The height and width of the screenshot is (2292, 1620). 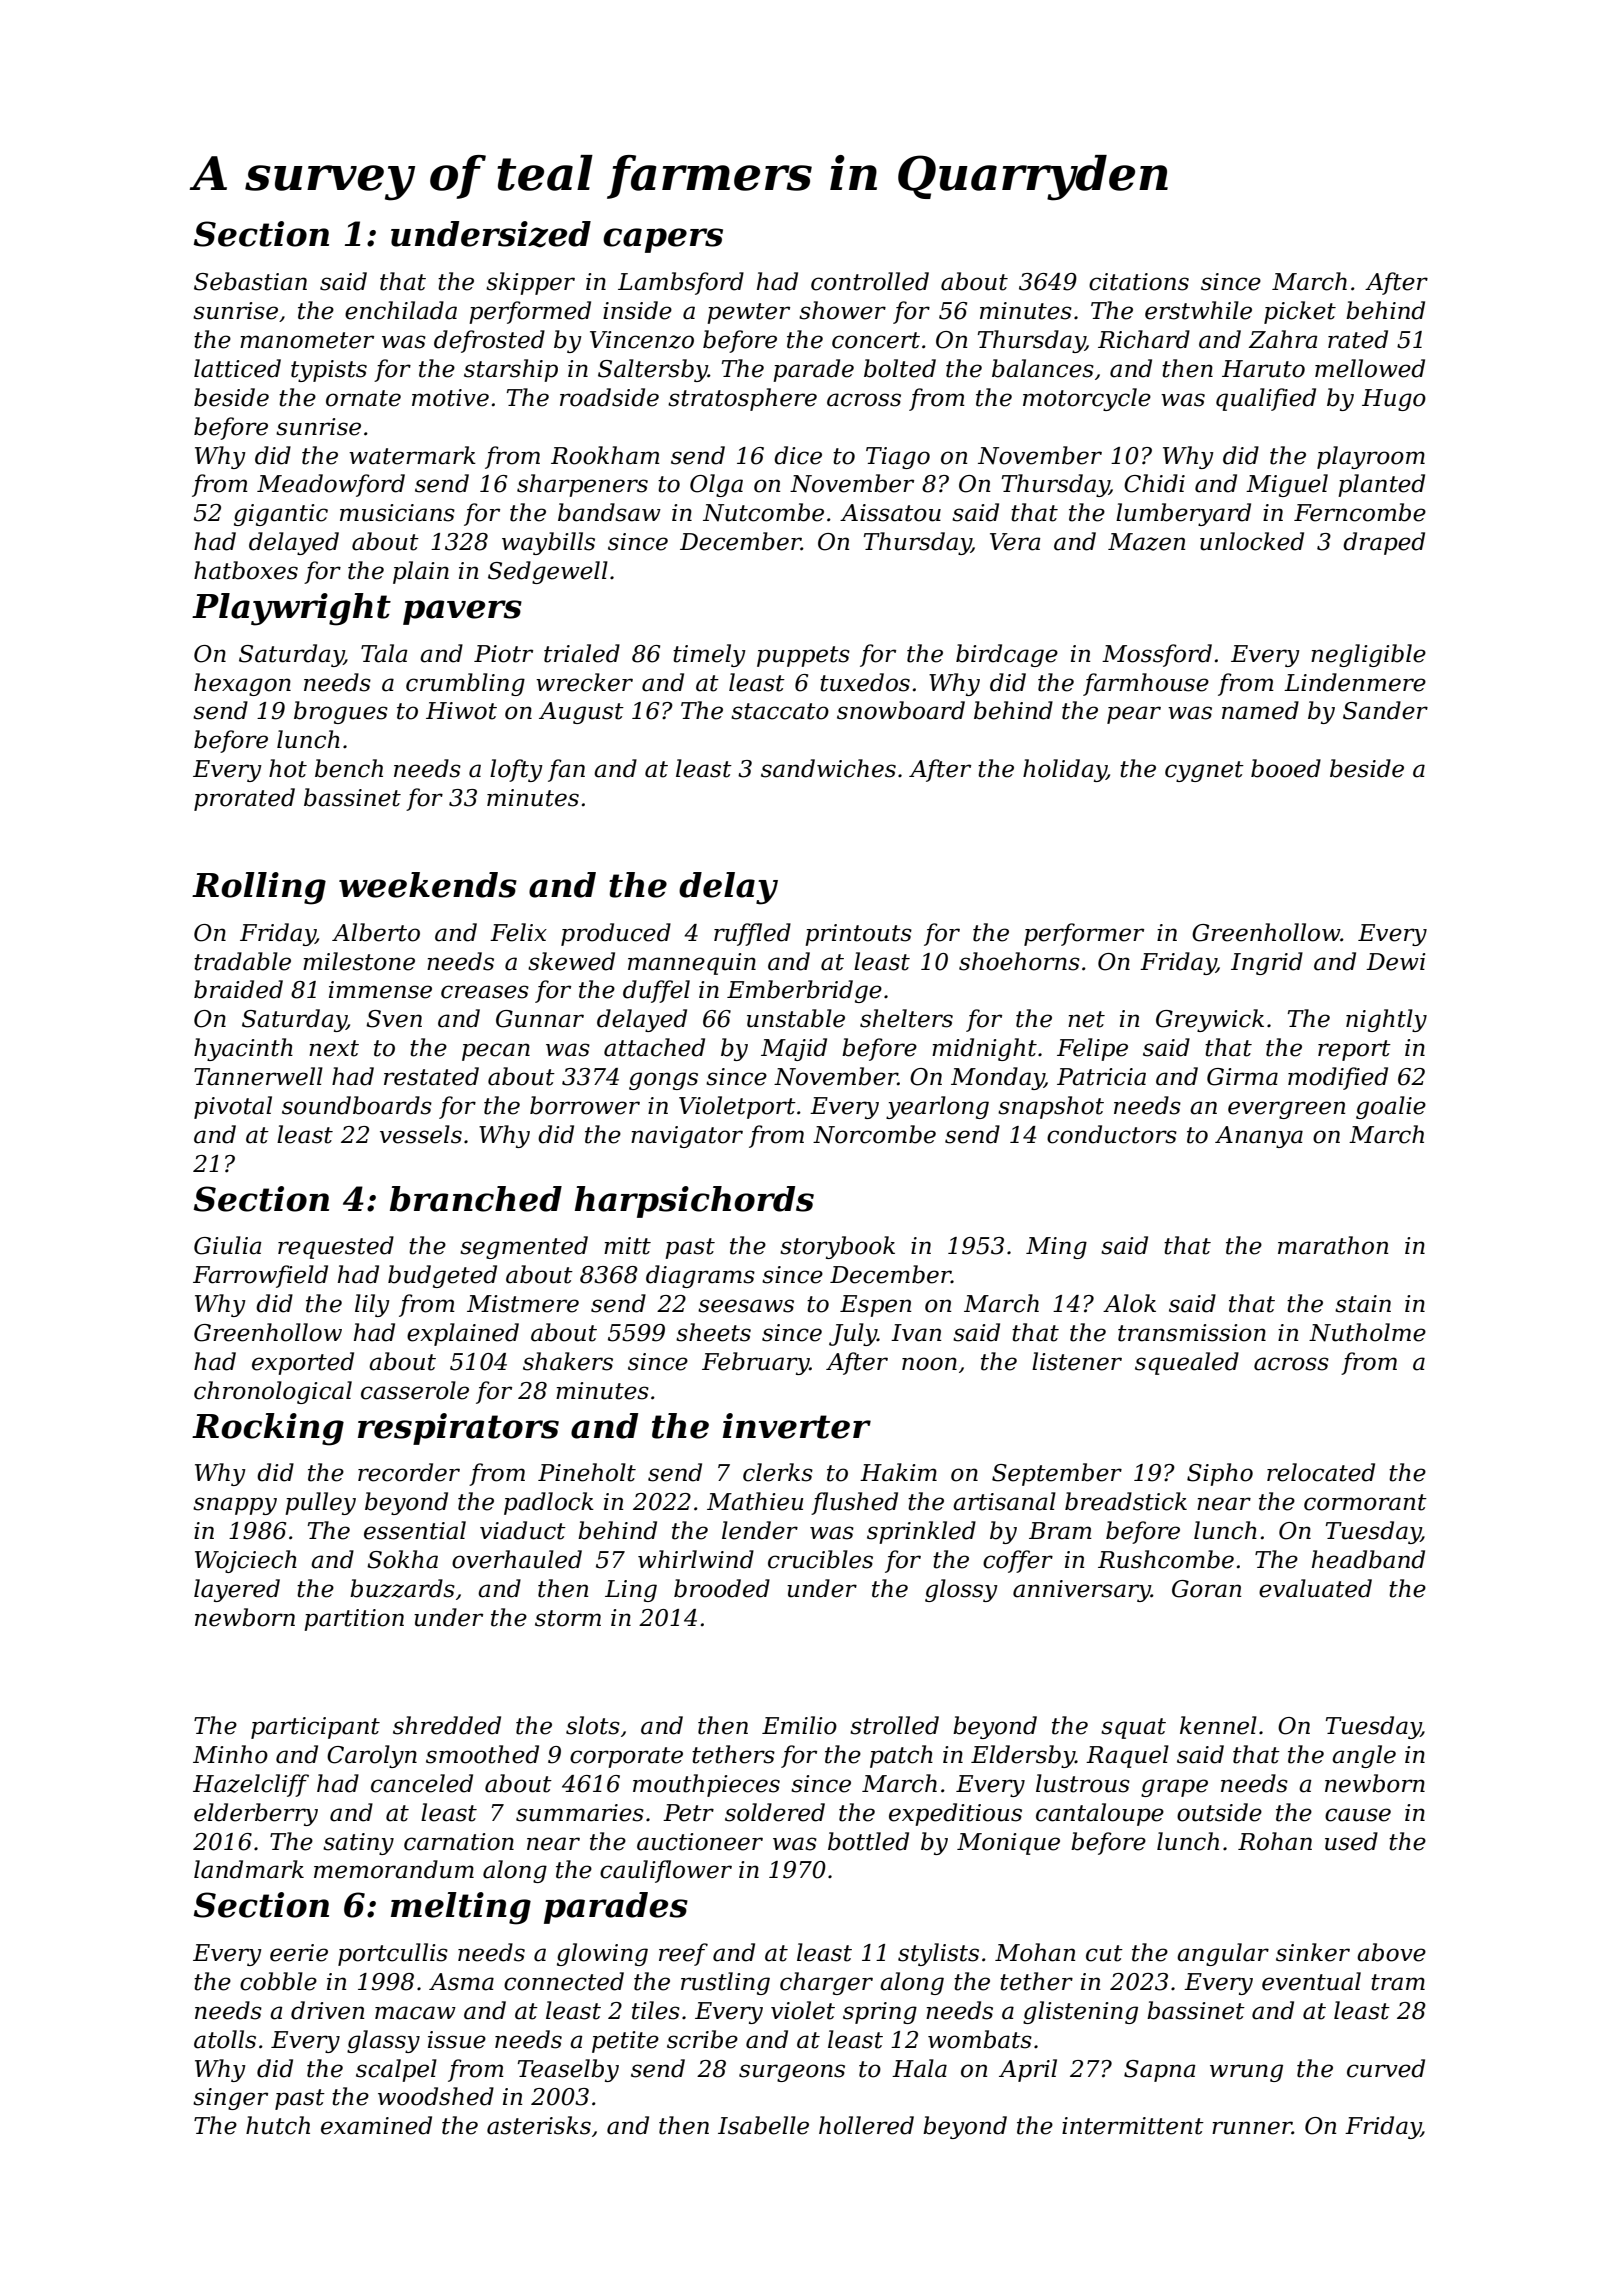 What do you see at coordinates (249, 1869) in the screenshot?
I see `landmark` at bounding box center [249, 1869].
